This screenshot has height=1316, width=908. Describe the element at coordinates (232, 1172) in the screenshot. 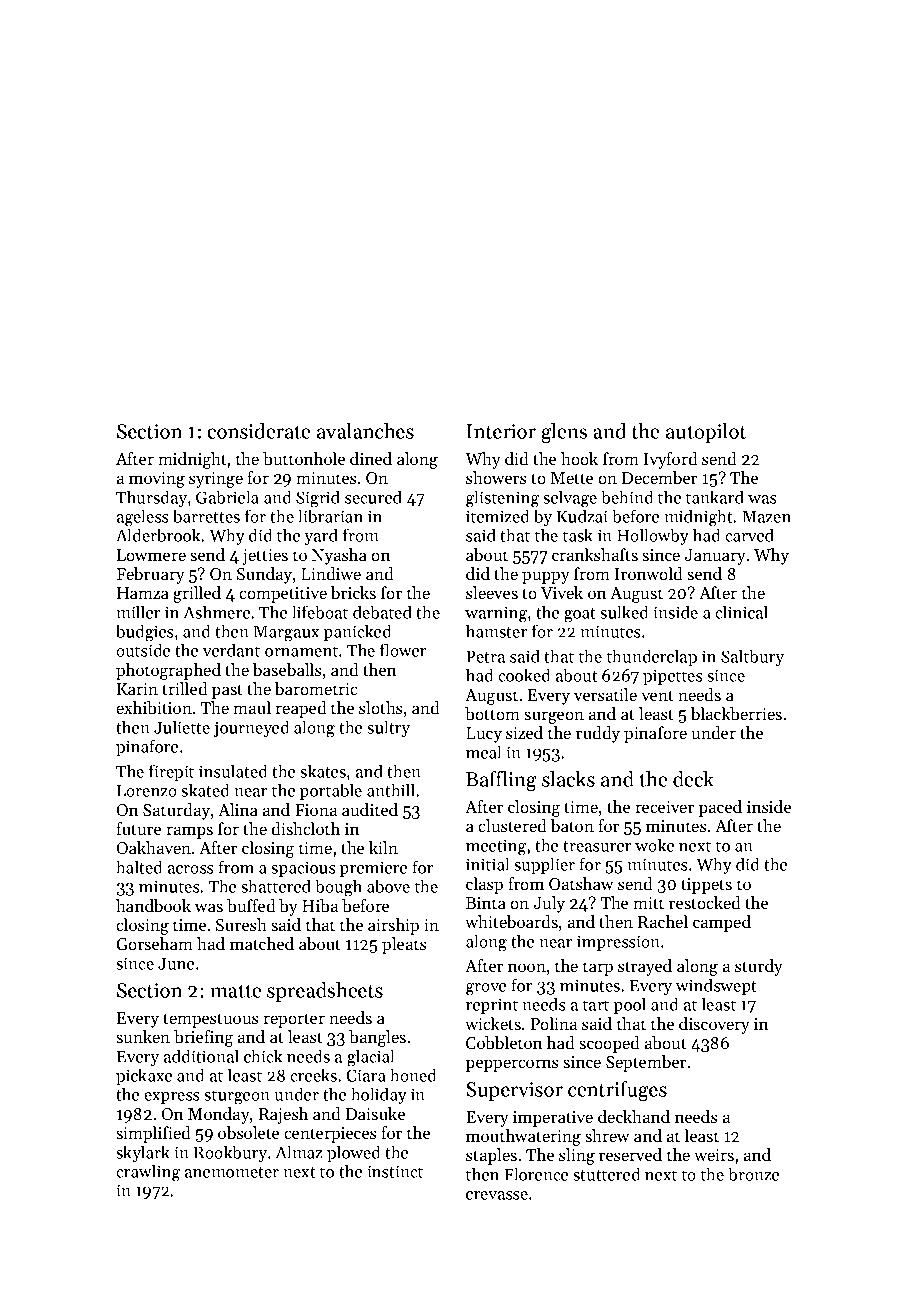

I see `anemometer` at that location.
